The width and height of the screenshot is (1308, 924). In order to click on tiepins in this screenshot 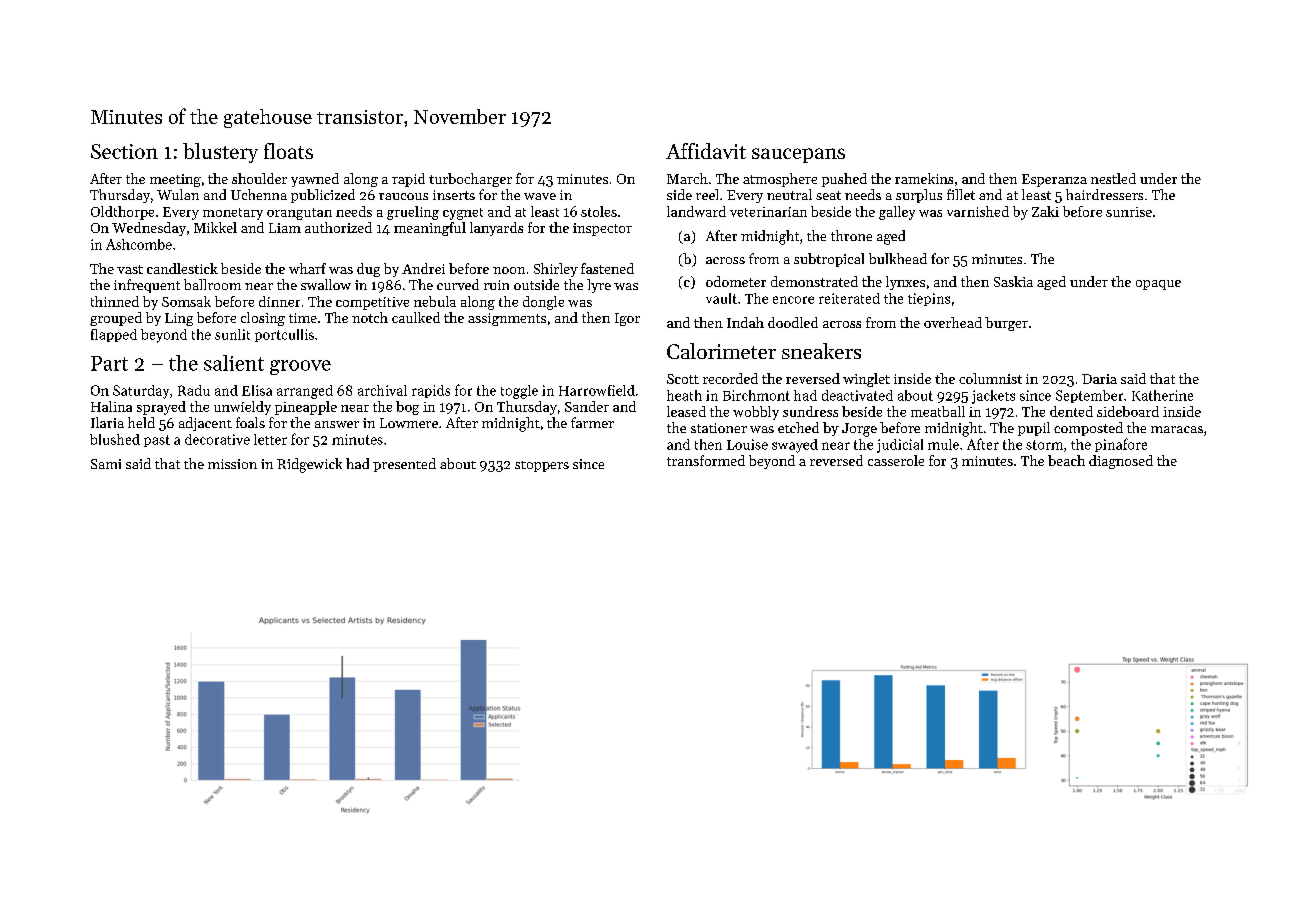, I will do `click(929, 299)`.
